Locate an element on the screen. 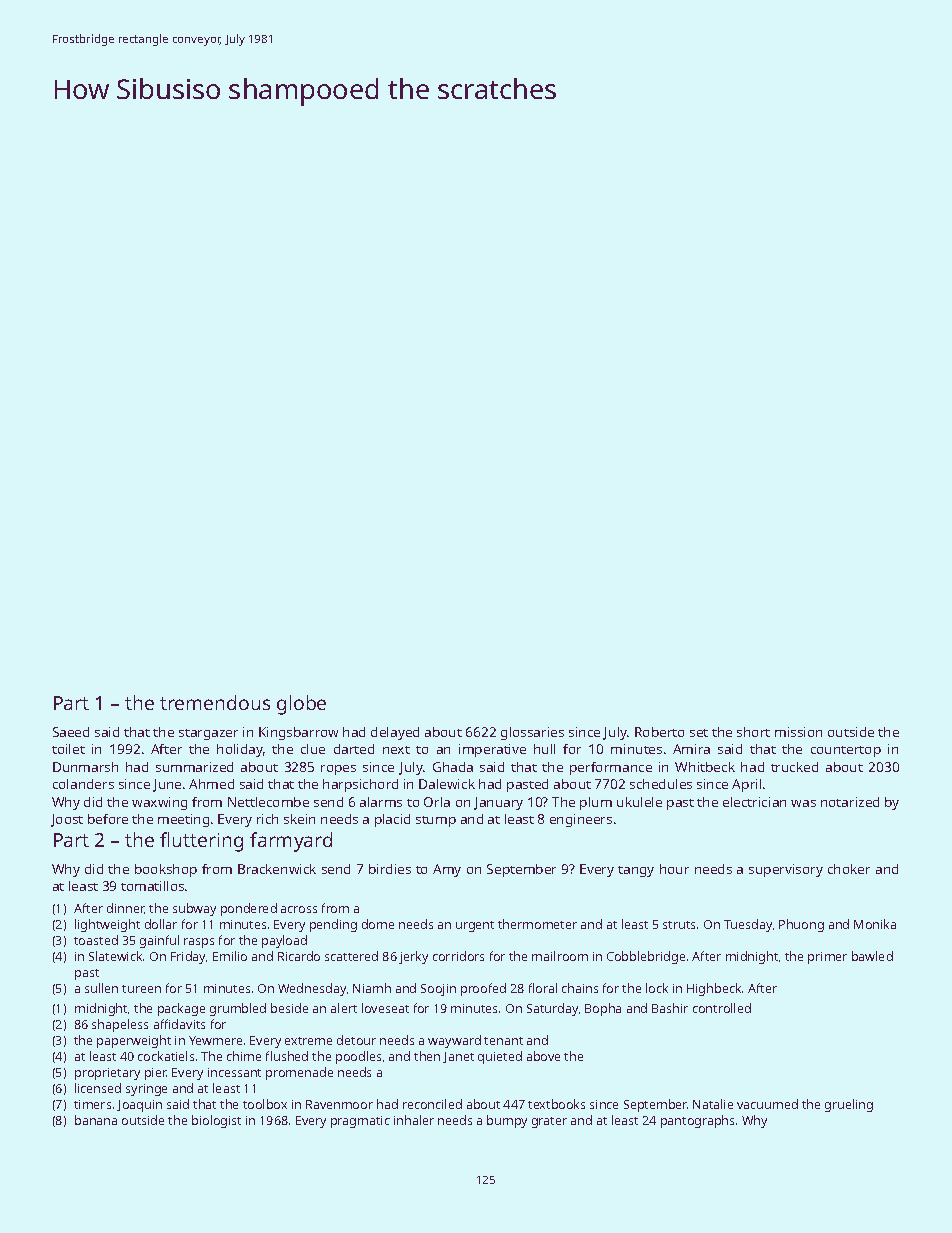 This screenshot has width=952, height=1233. dome is located at coordinates (378, 924).
